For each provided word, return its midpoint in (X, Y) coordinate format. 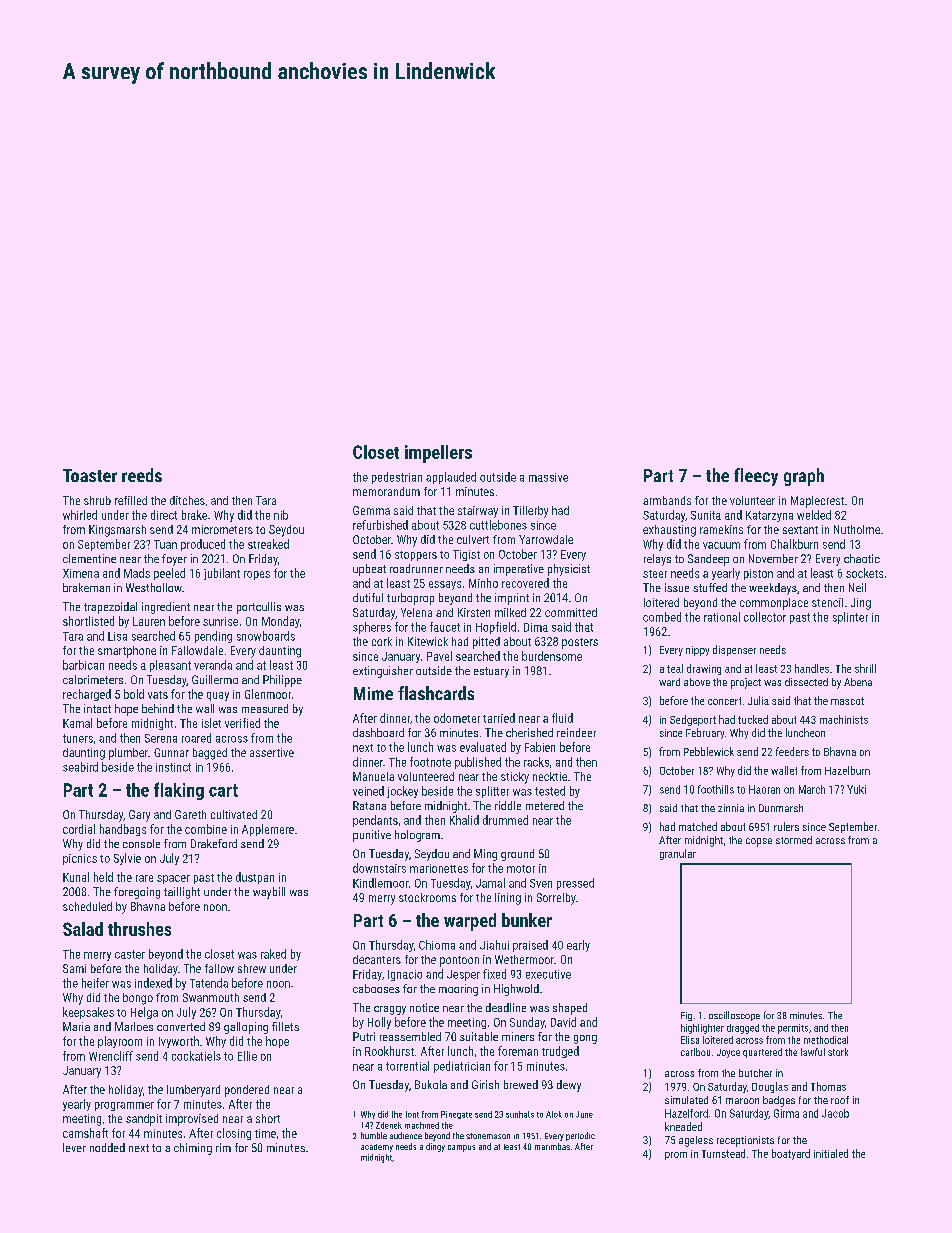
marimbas (552, 1146)
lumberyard (193, 1091)
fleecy (756, 477)
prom (676, 1156)
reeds (142, 475)
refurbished (380, 525)
